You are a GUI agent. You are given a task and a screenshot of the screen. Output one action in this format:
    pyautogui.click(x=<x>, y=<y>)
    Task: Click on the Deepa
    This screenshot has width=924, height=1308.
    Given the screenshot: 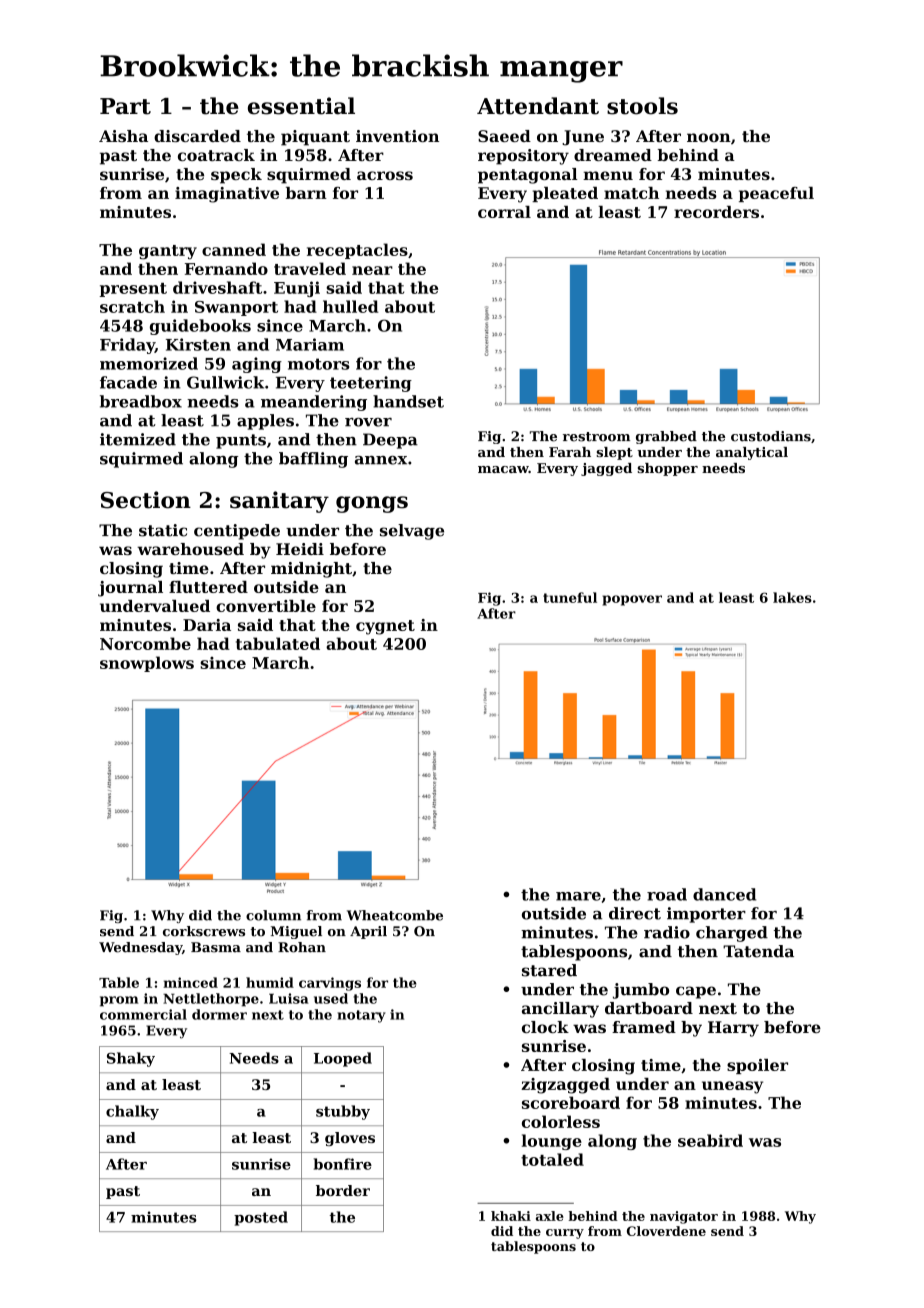 What is the action you would take?
    pyautogui.click(x=390, y=441)
